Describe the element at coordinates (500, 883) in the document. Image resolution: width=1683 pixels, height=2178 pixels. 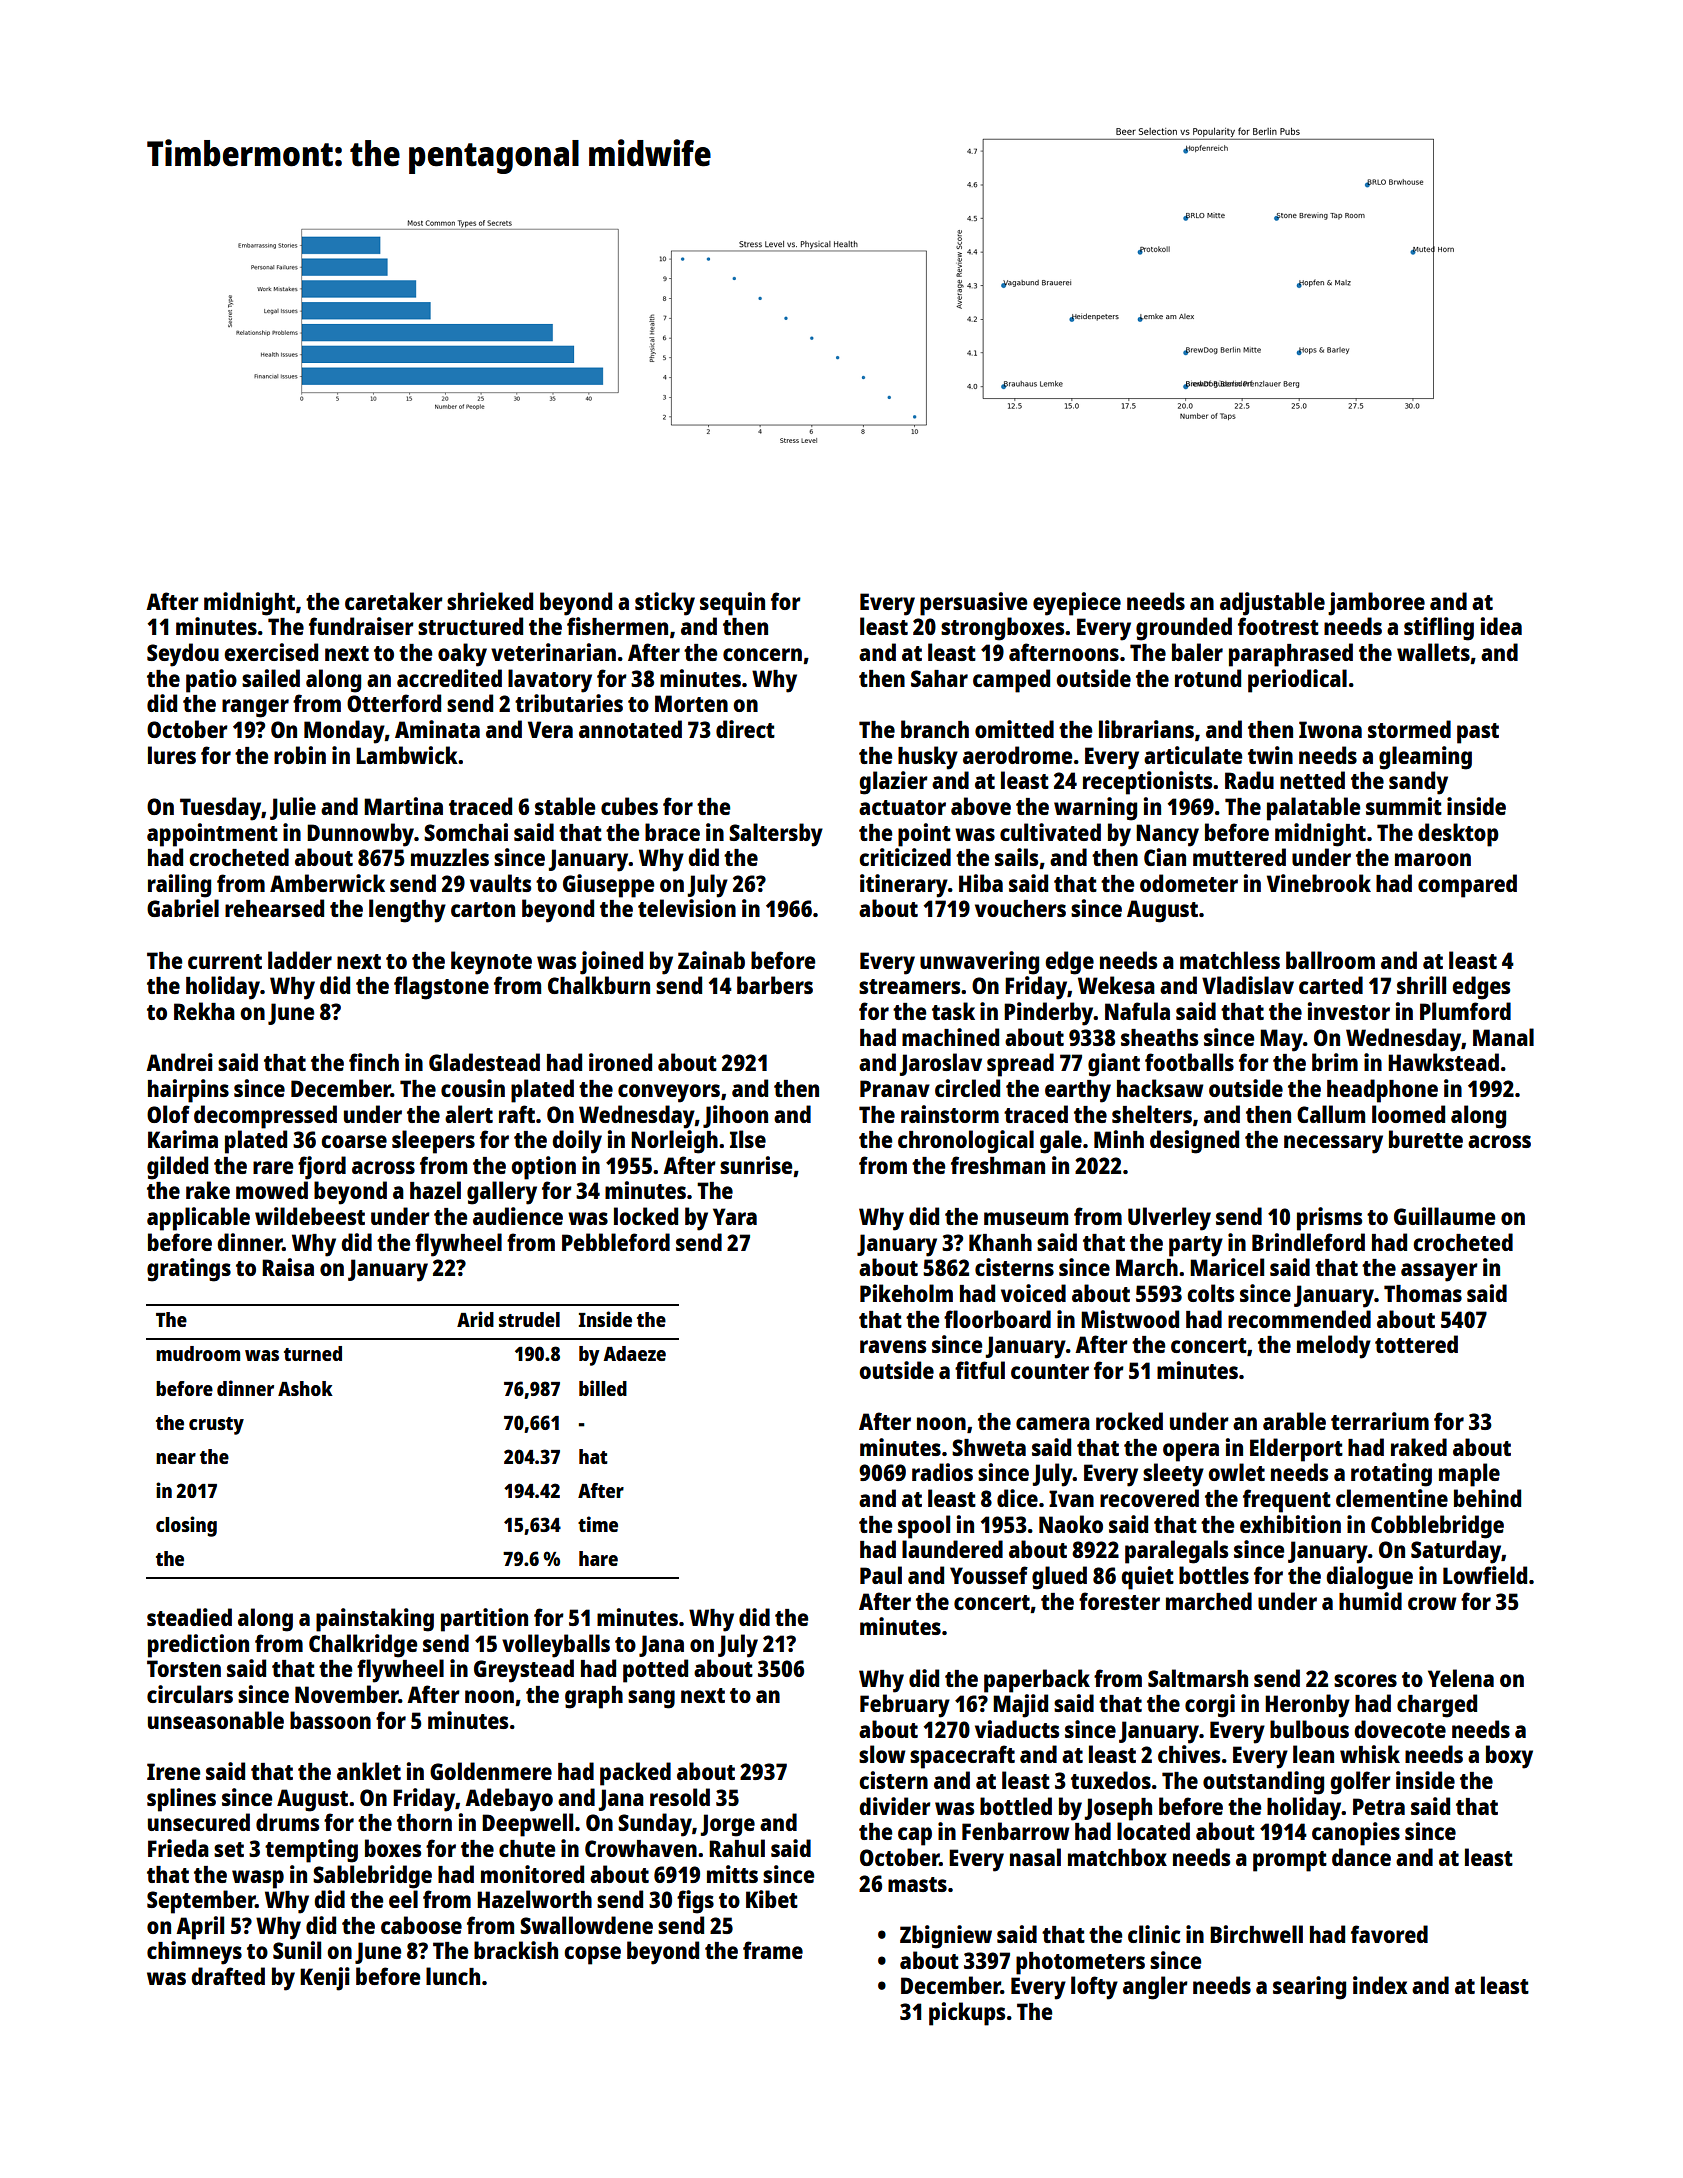
I see `vaults` at that location.
